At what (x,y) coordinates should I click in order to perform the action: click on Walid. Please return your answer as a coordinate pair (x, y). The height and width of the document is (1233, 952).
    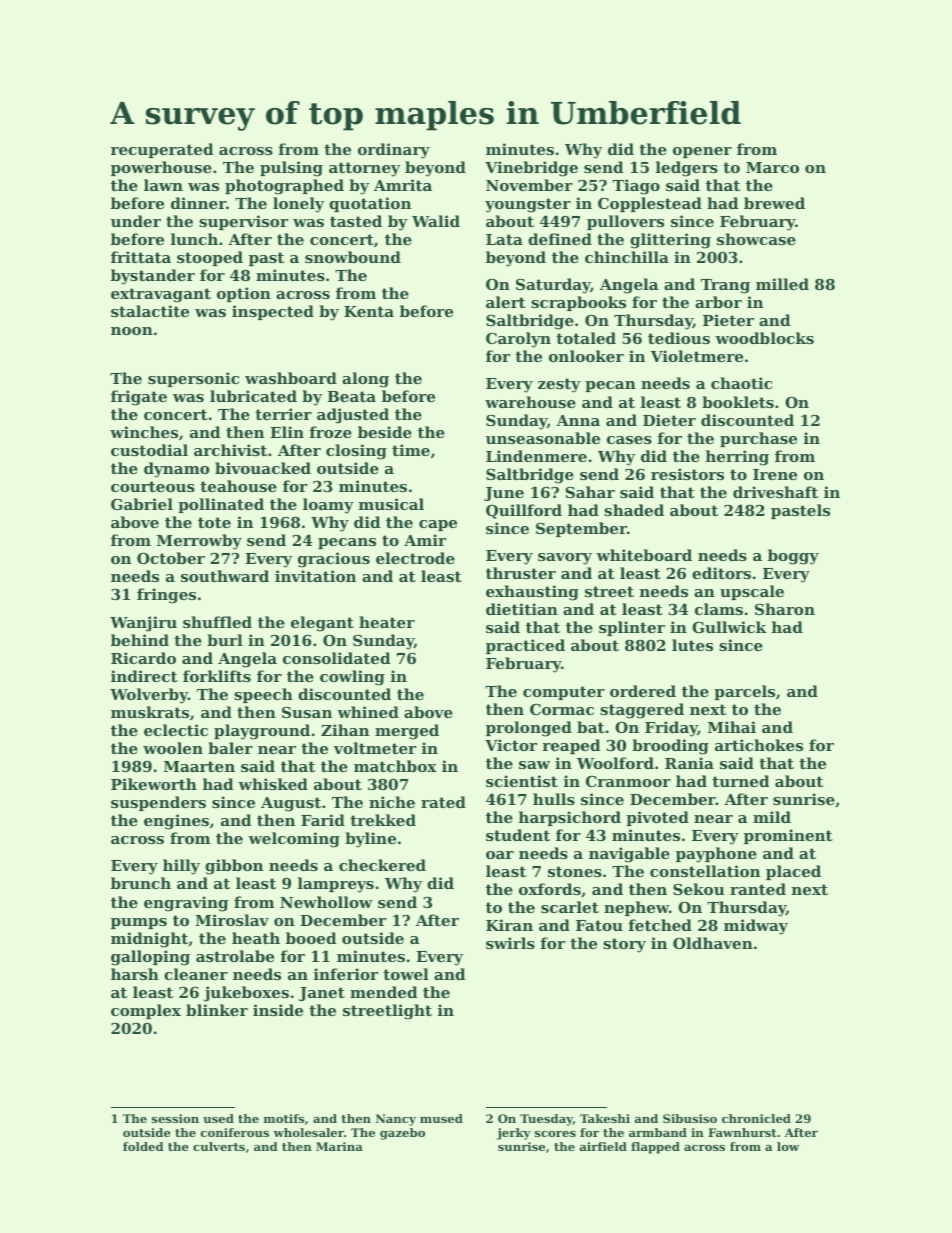
    Looking at the image, I should click on (436, 221).
